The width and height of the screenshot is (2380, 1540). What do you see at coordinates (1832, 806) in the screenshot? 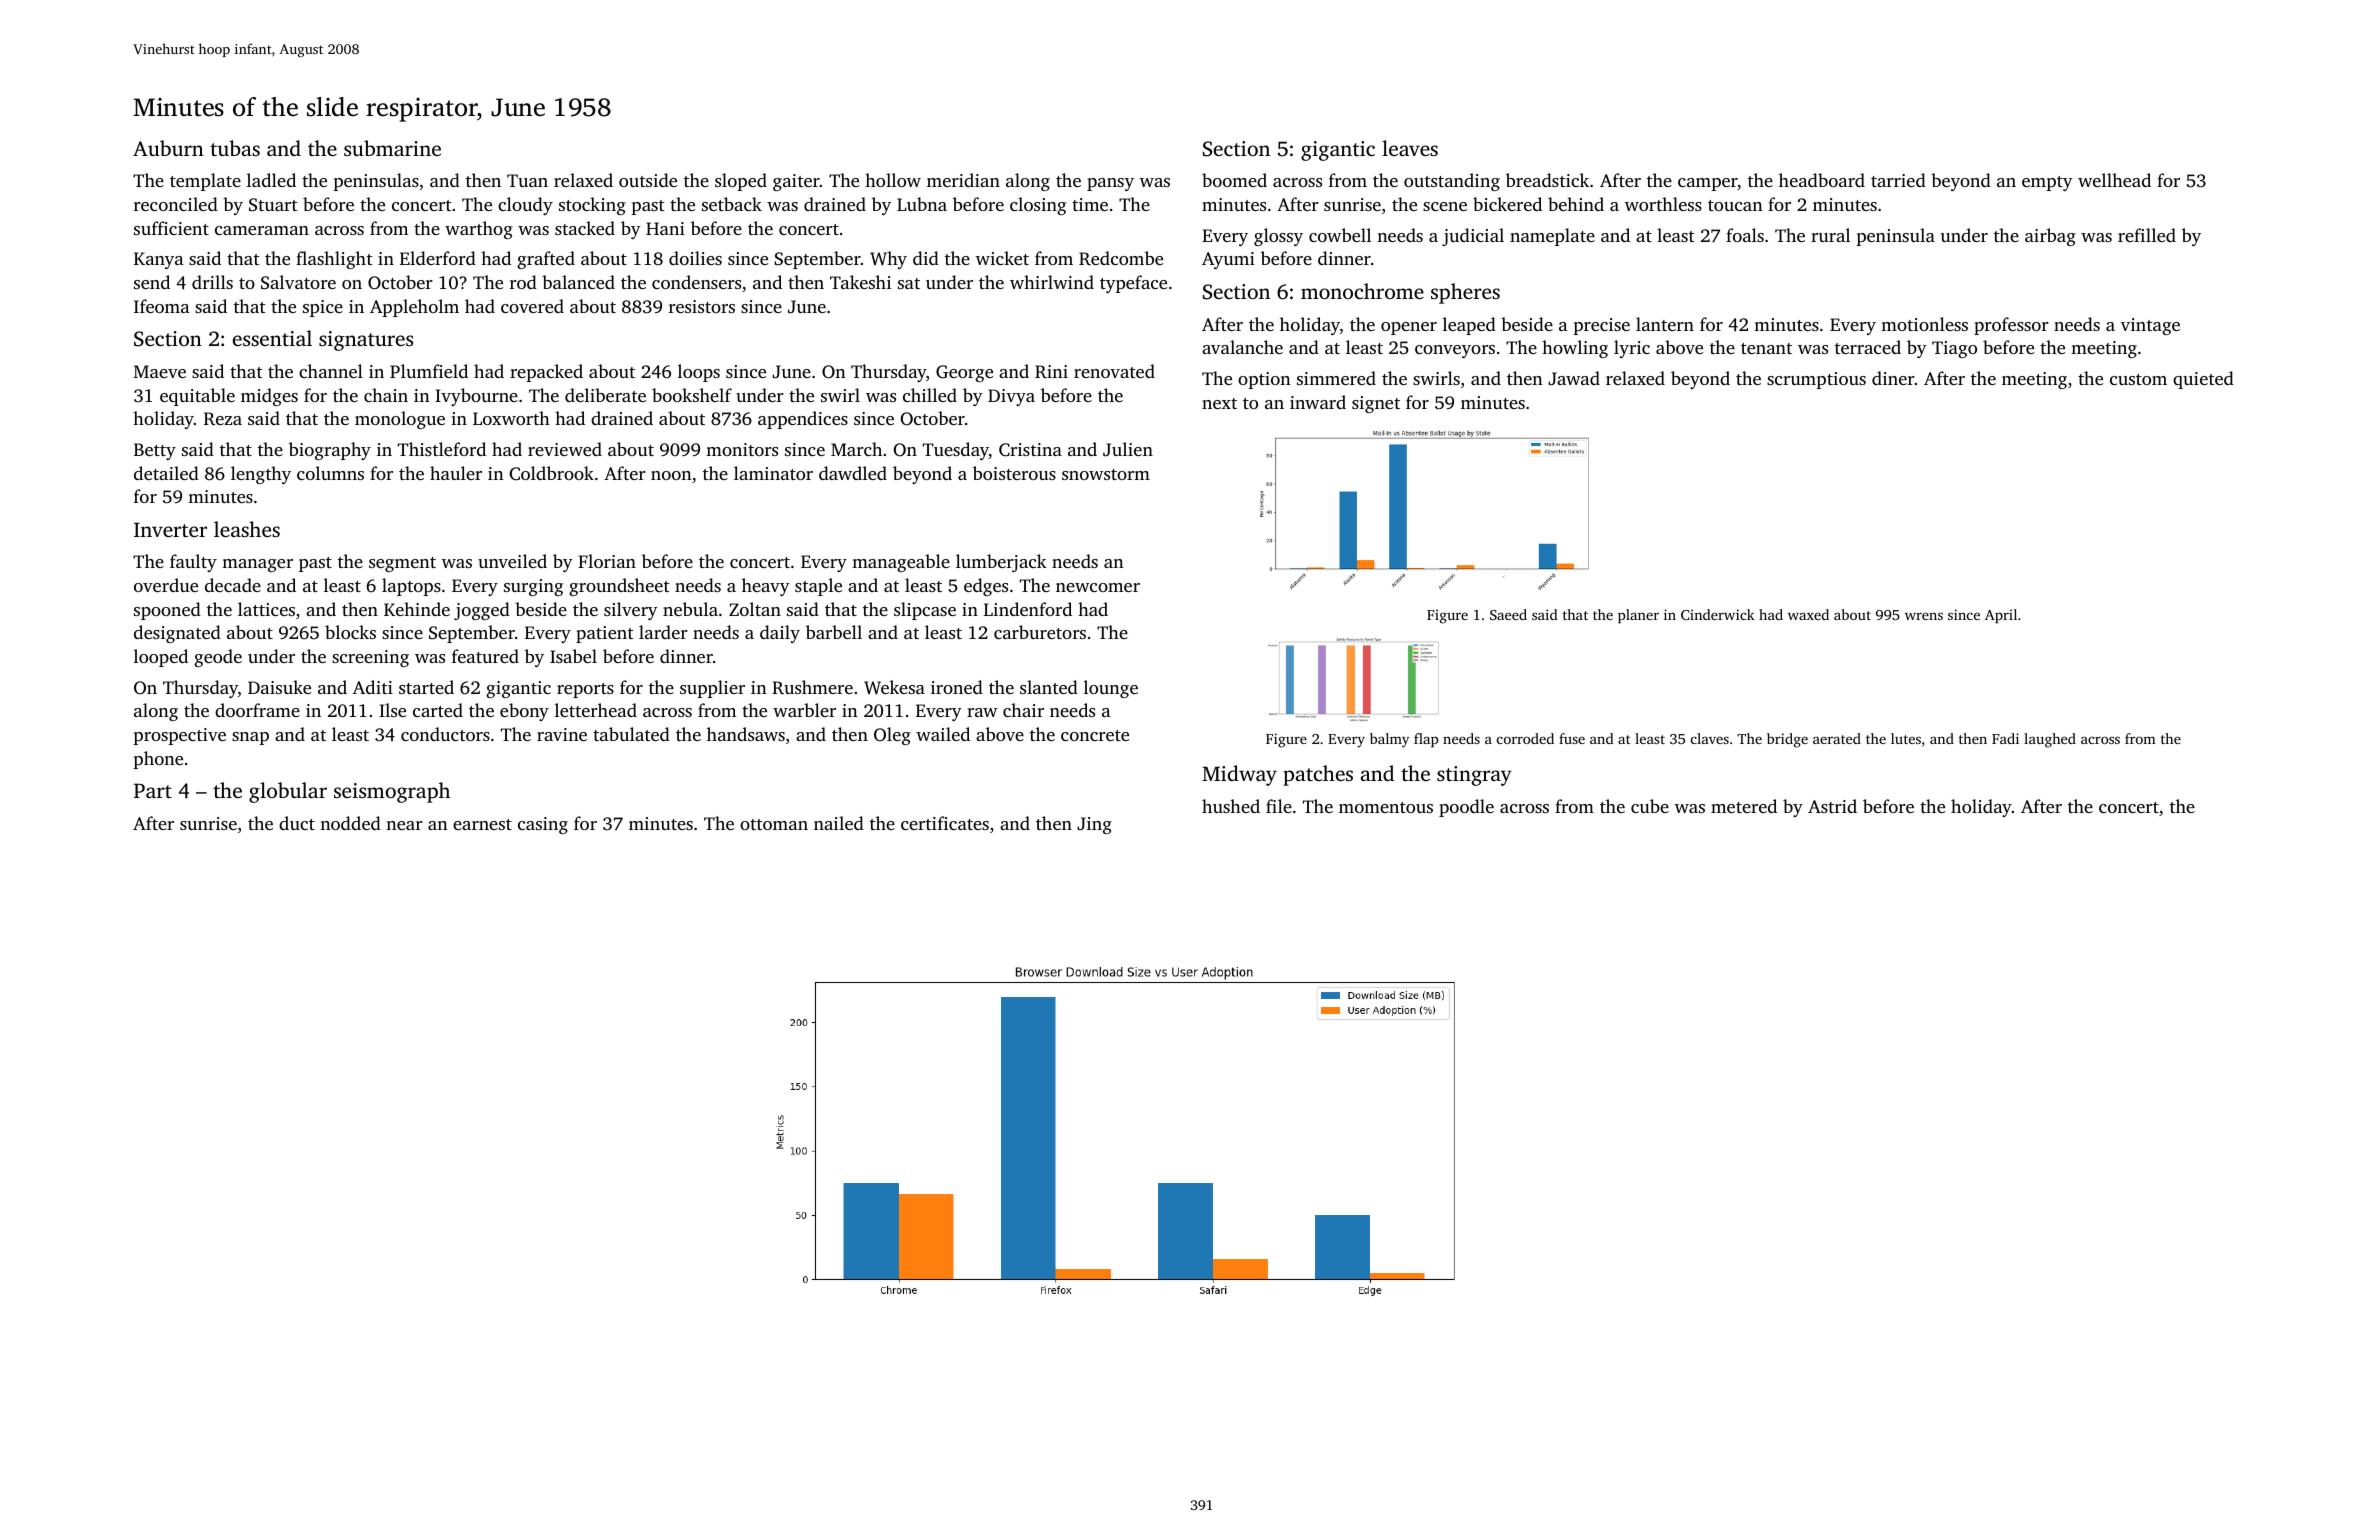
I see `Astrid` at bounding box center [1832, 806].
